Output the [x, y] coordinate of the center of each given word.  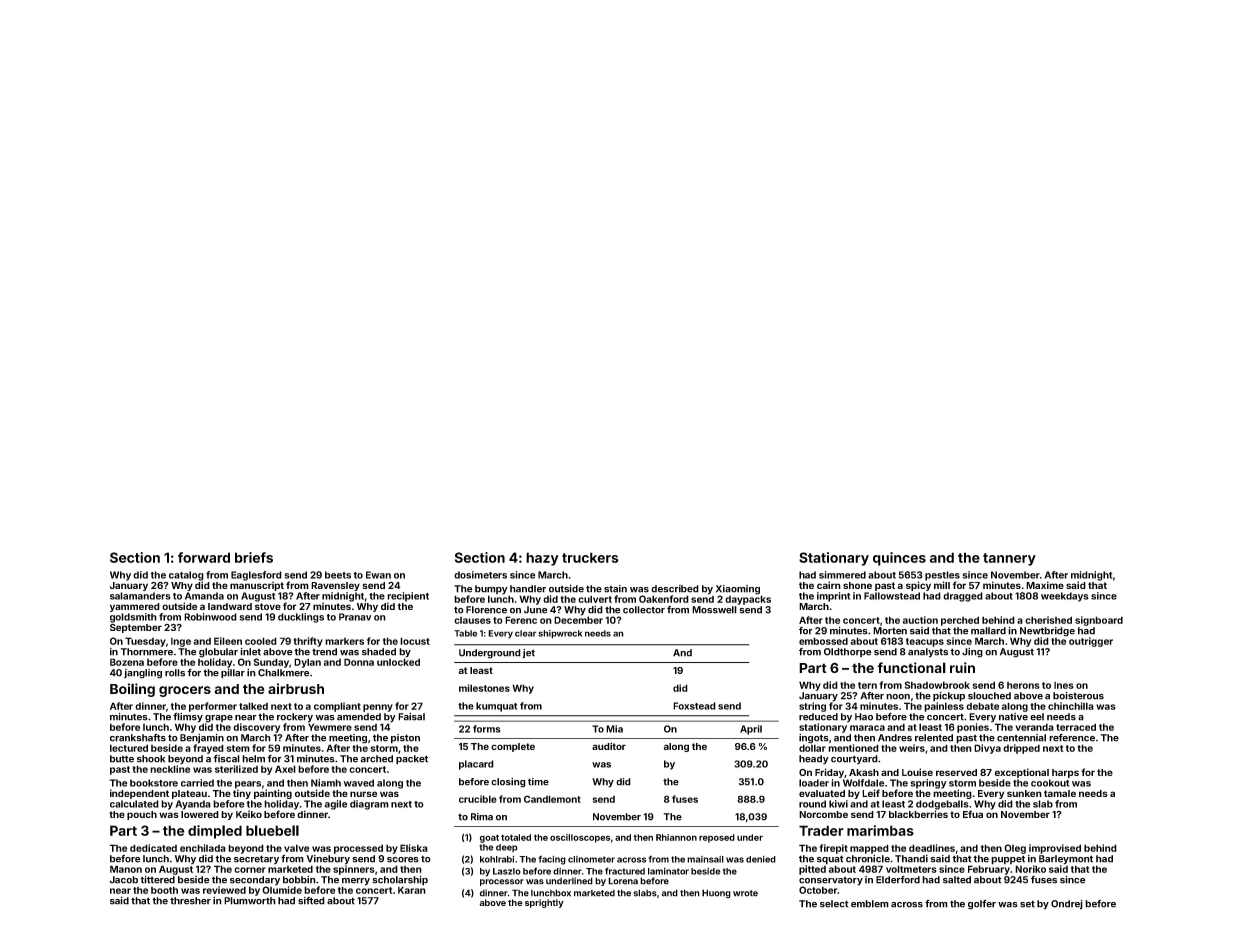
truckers [590, 557]
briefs [254, 557]
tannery [1009, 559]
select [834, 904]
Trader [821, 830]
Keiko [249, 814]
